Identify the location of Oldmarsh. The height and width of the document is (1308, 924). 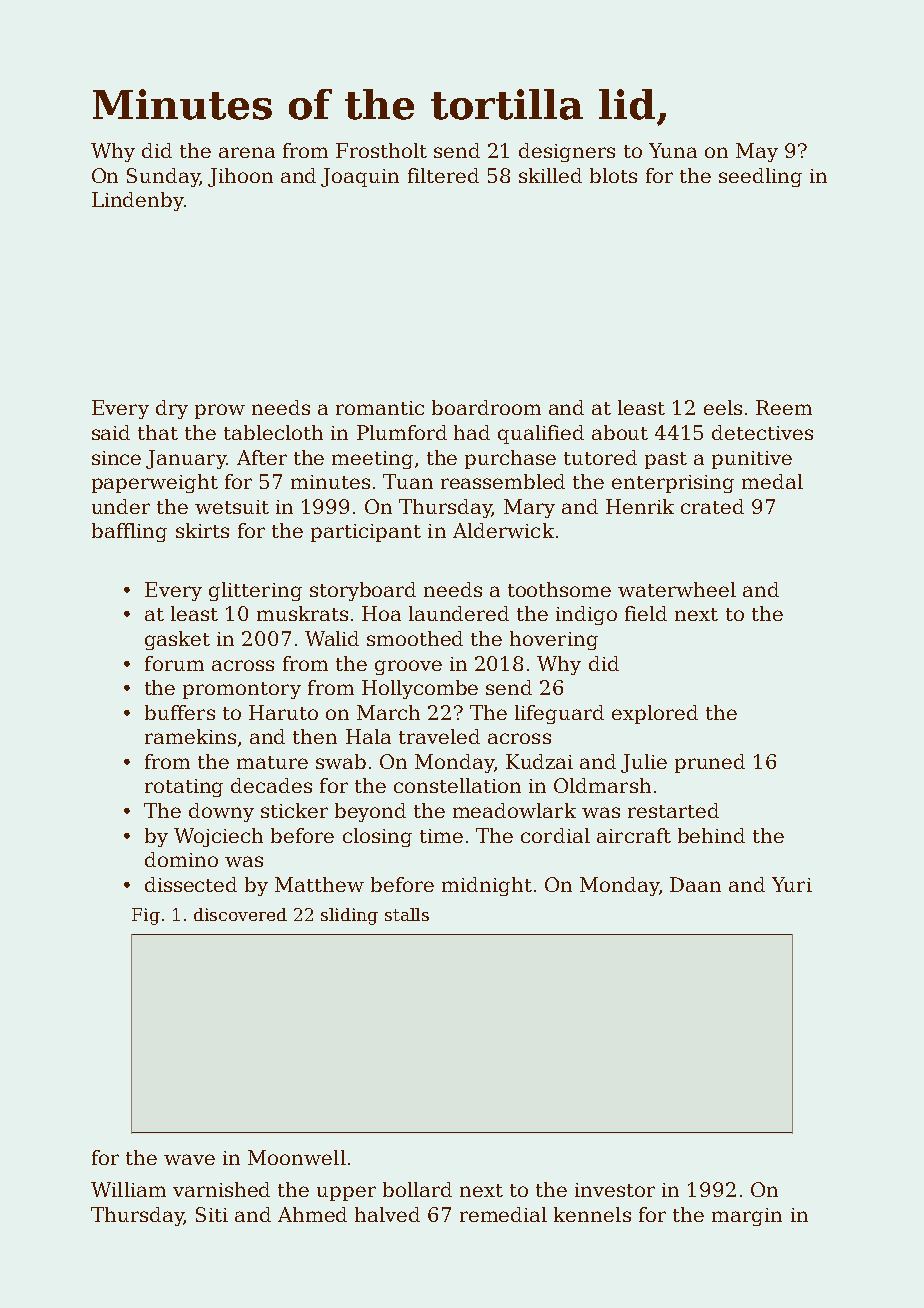
(602, 785).
